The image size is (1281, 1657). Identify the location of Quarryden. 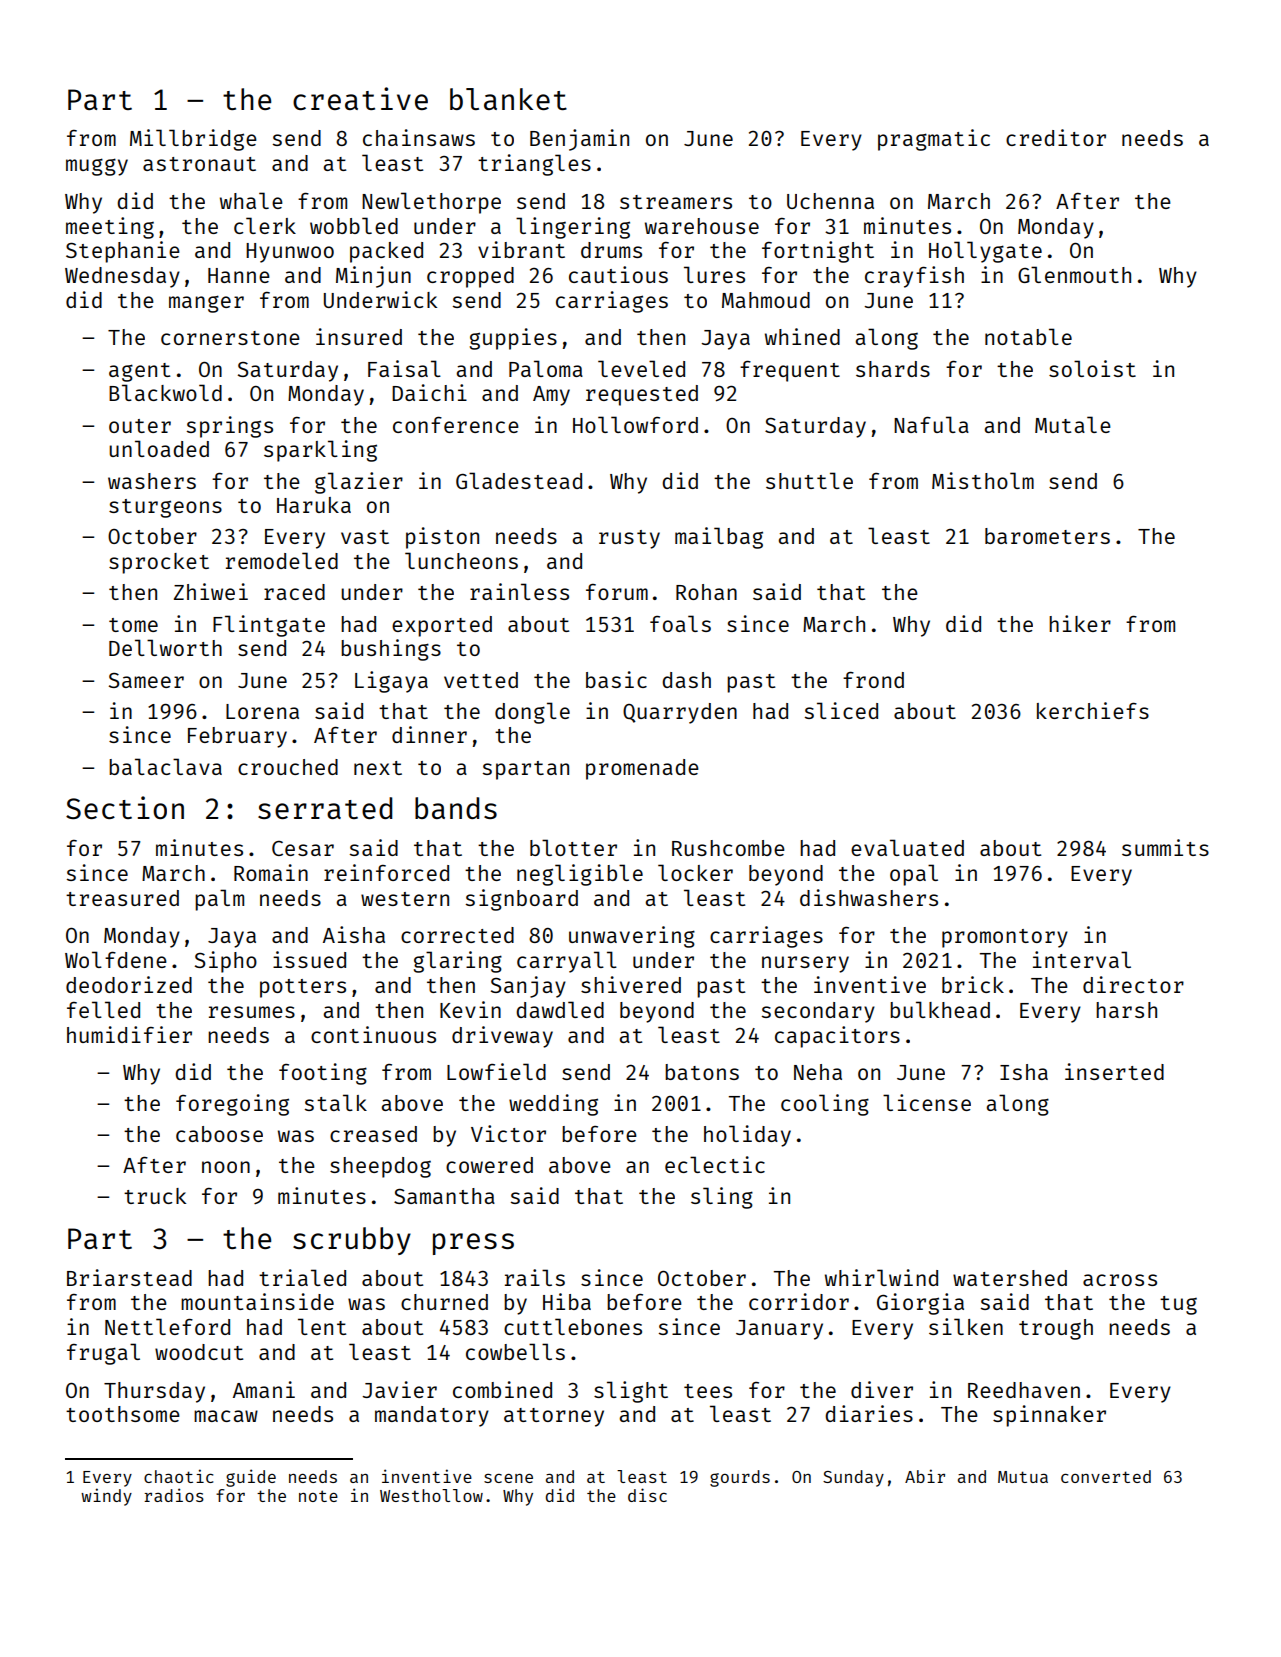
(680, 713).
